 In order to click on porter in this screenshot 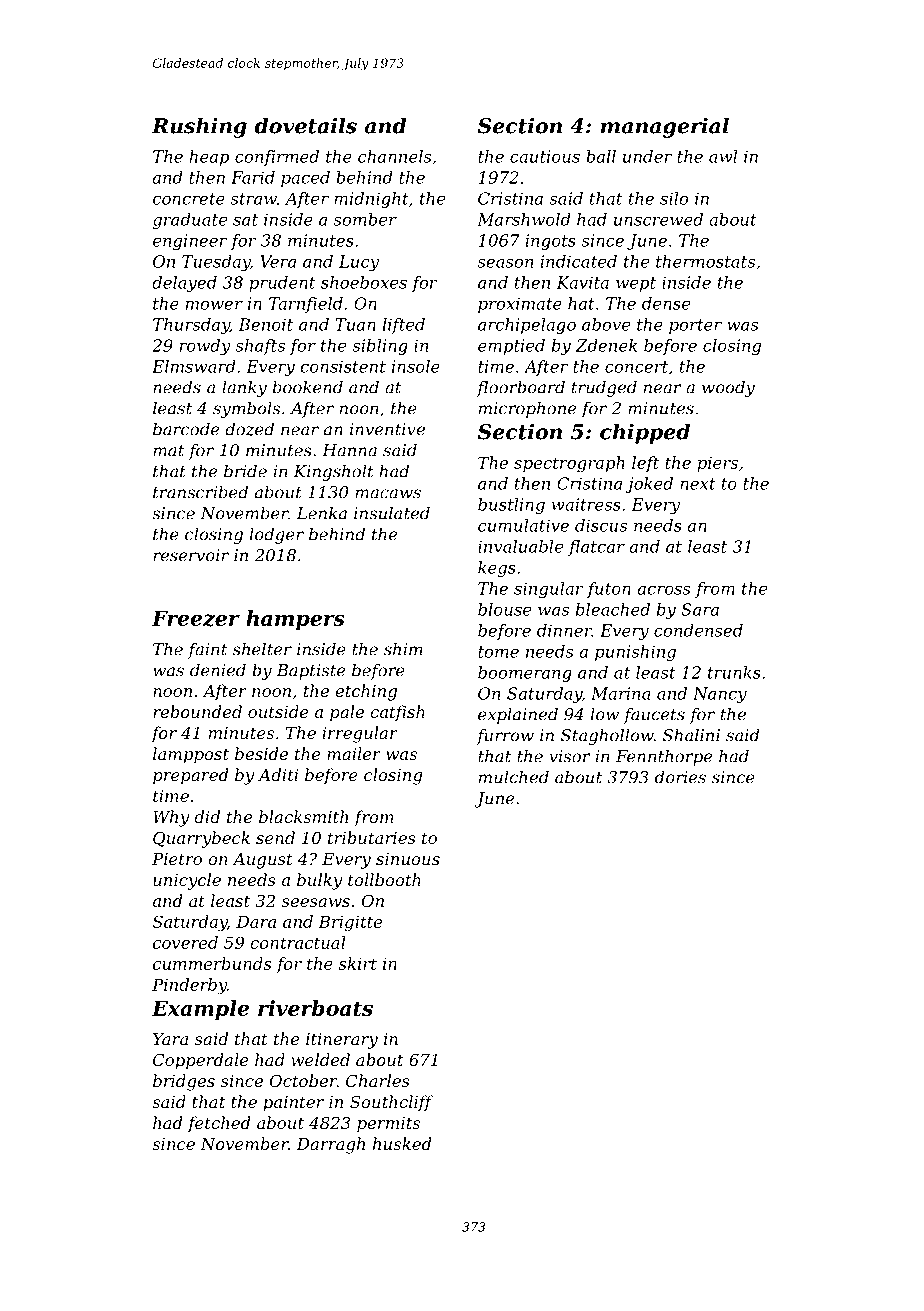, I will do `click(695, 326)`.
